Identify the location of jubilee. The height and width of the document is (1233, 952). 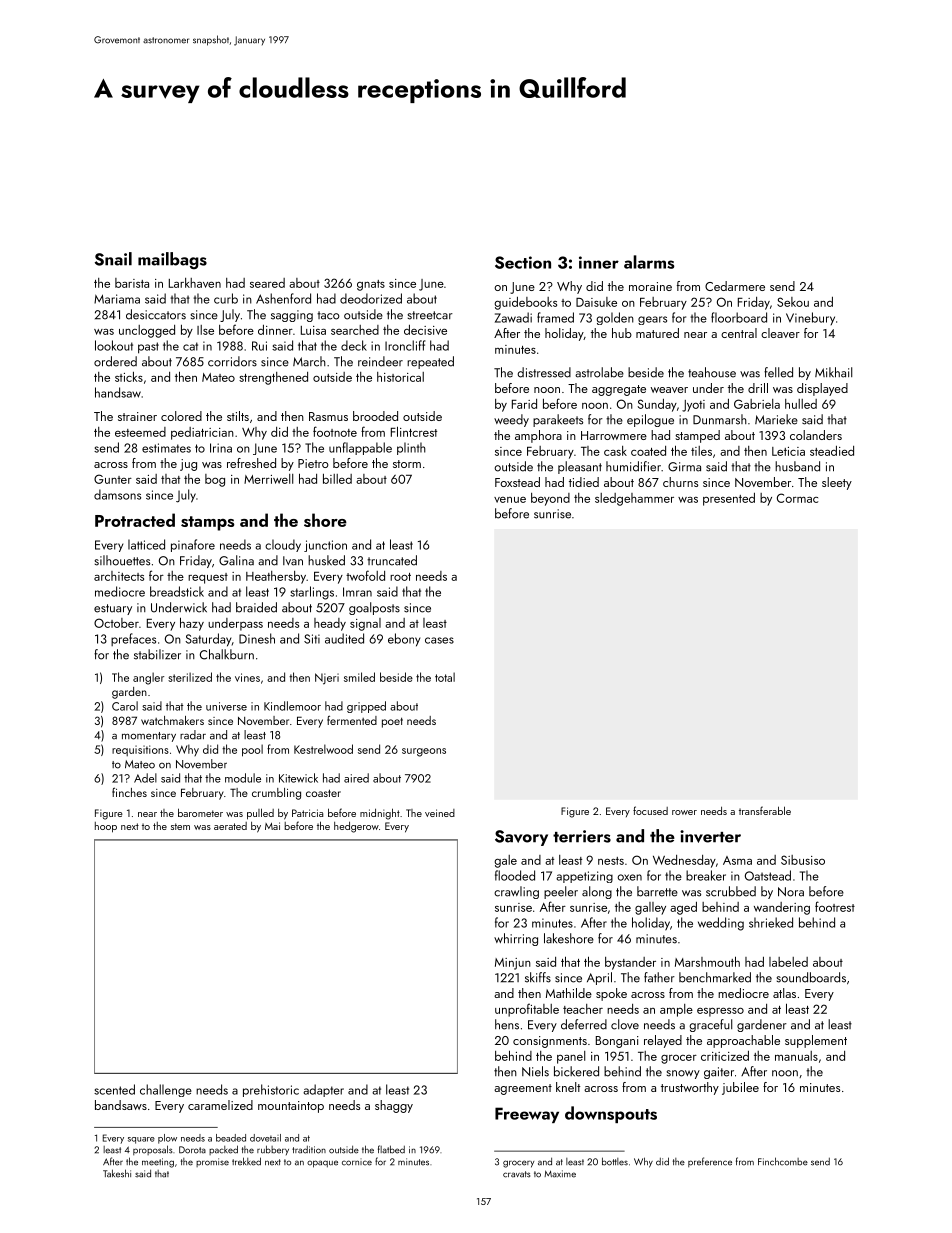
(740, 1088).
